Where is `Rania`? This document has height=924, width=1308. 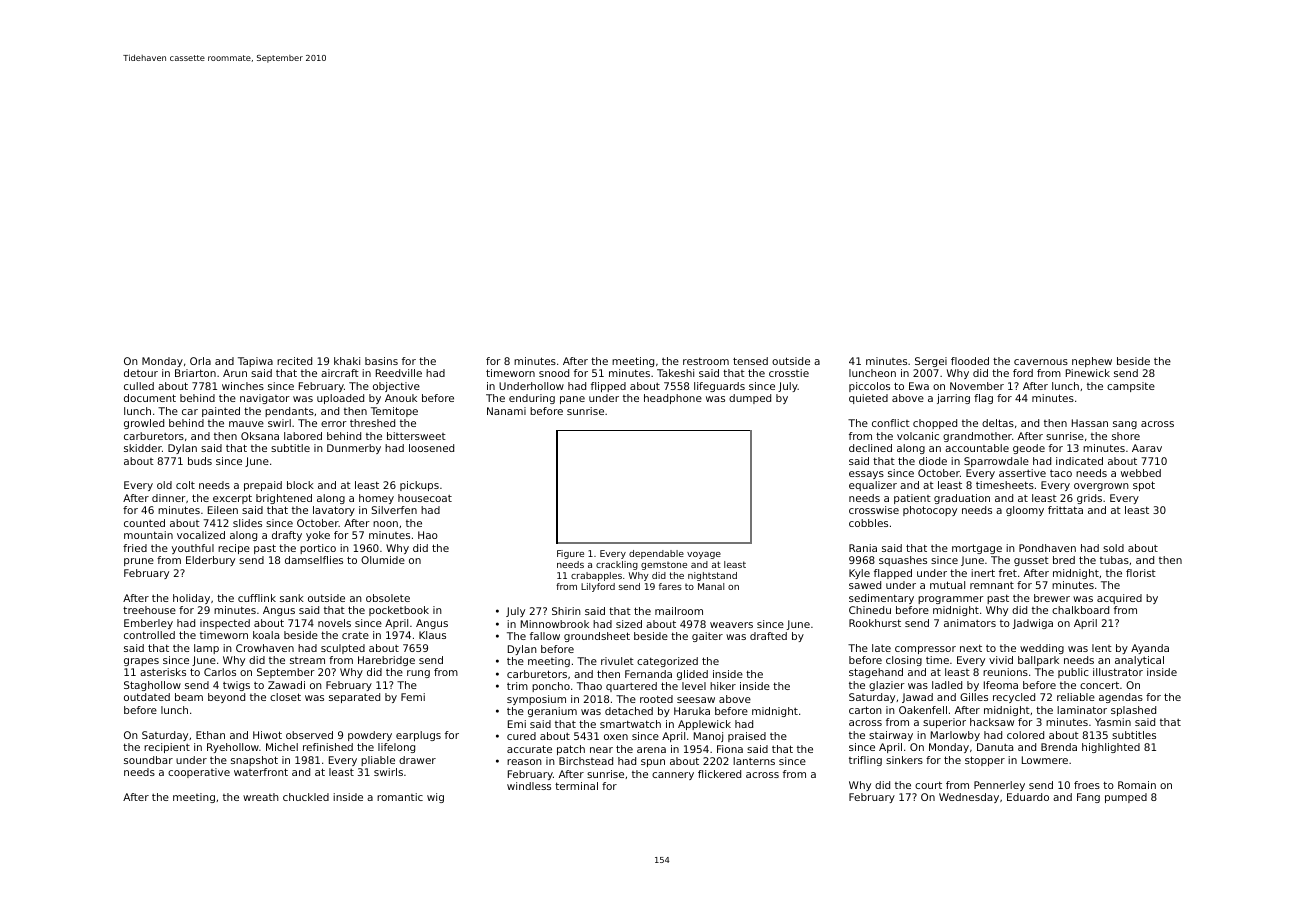
Rania is located at coordinates (863, 548).
